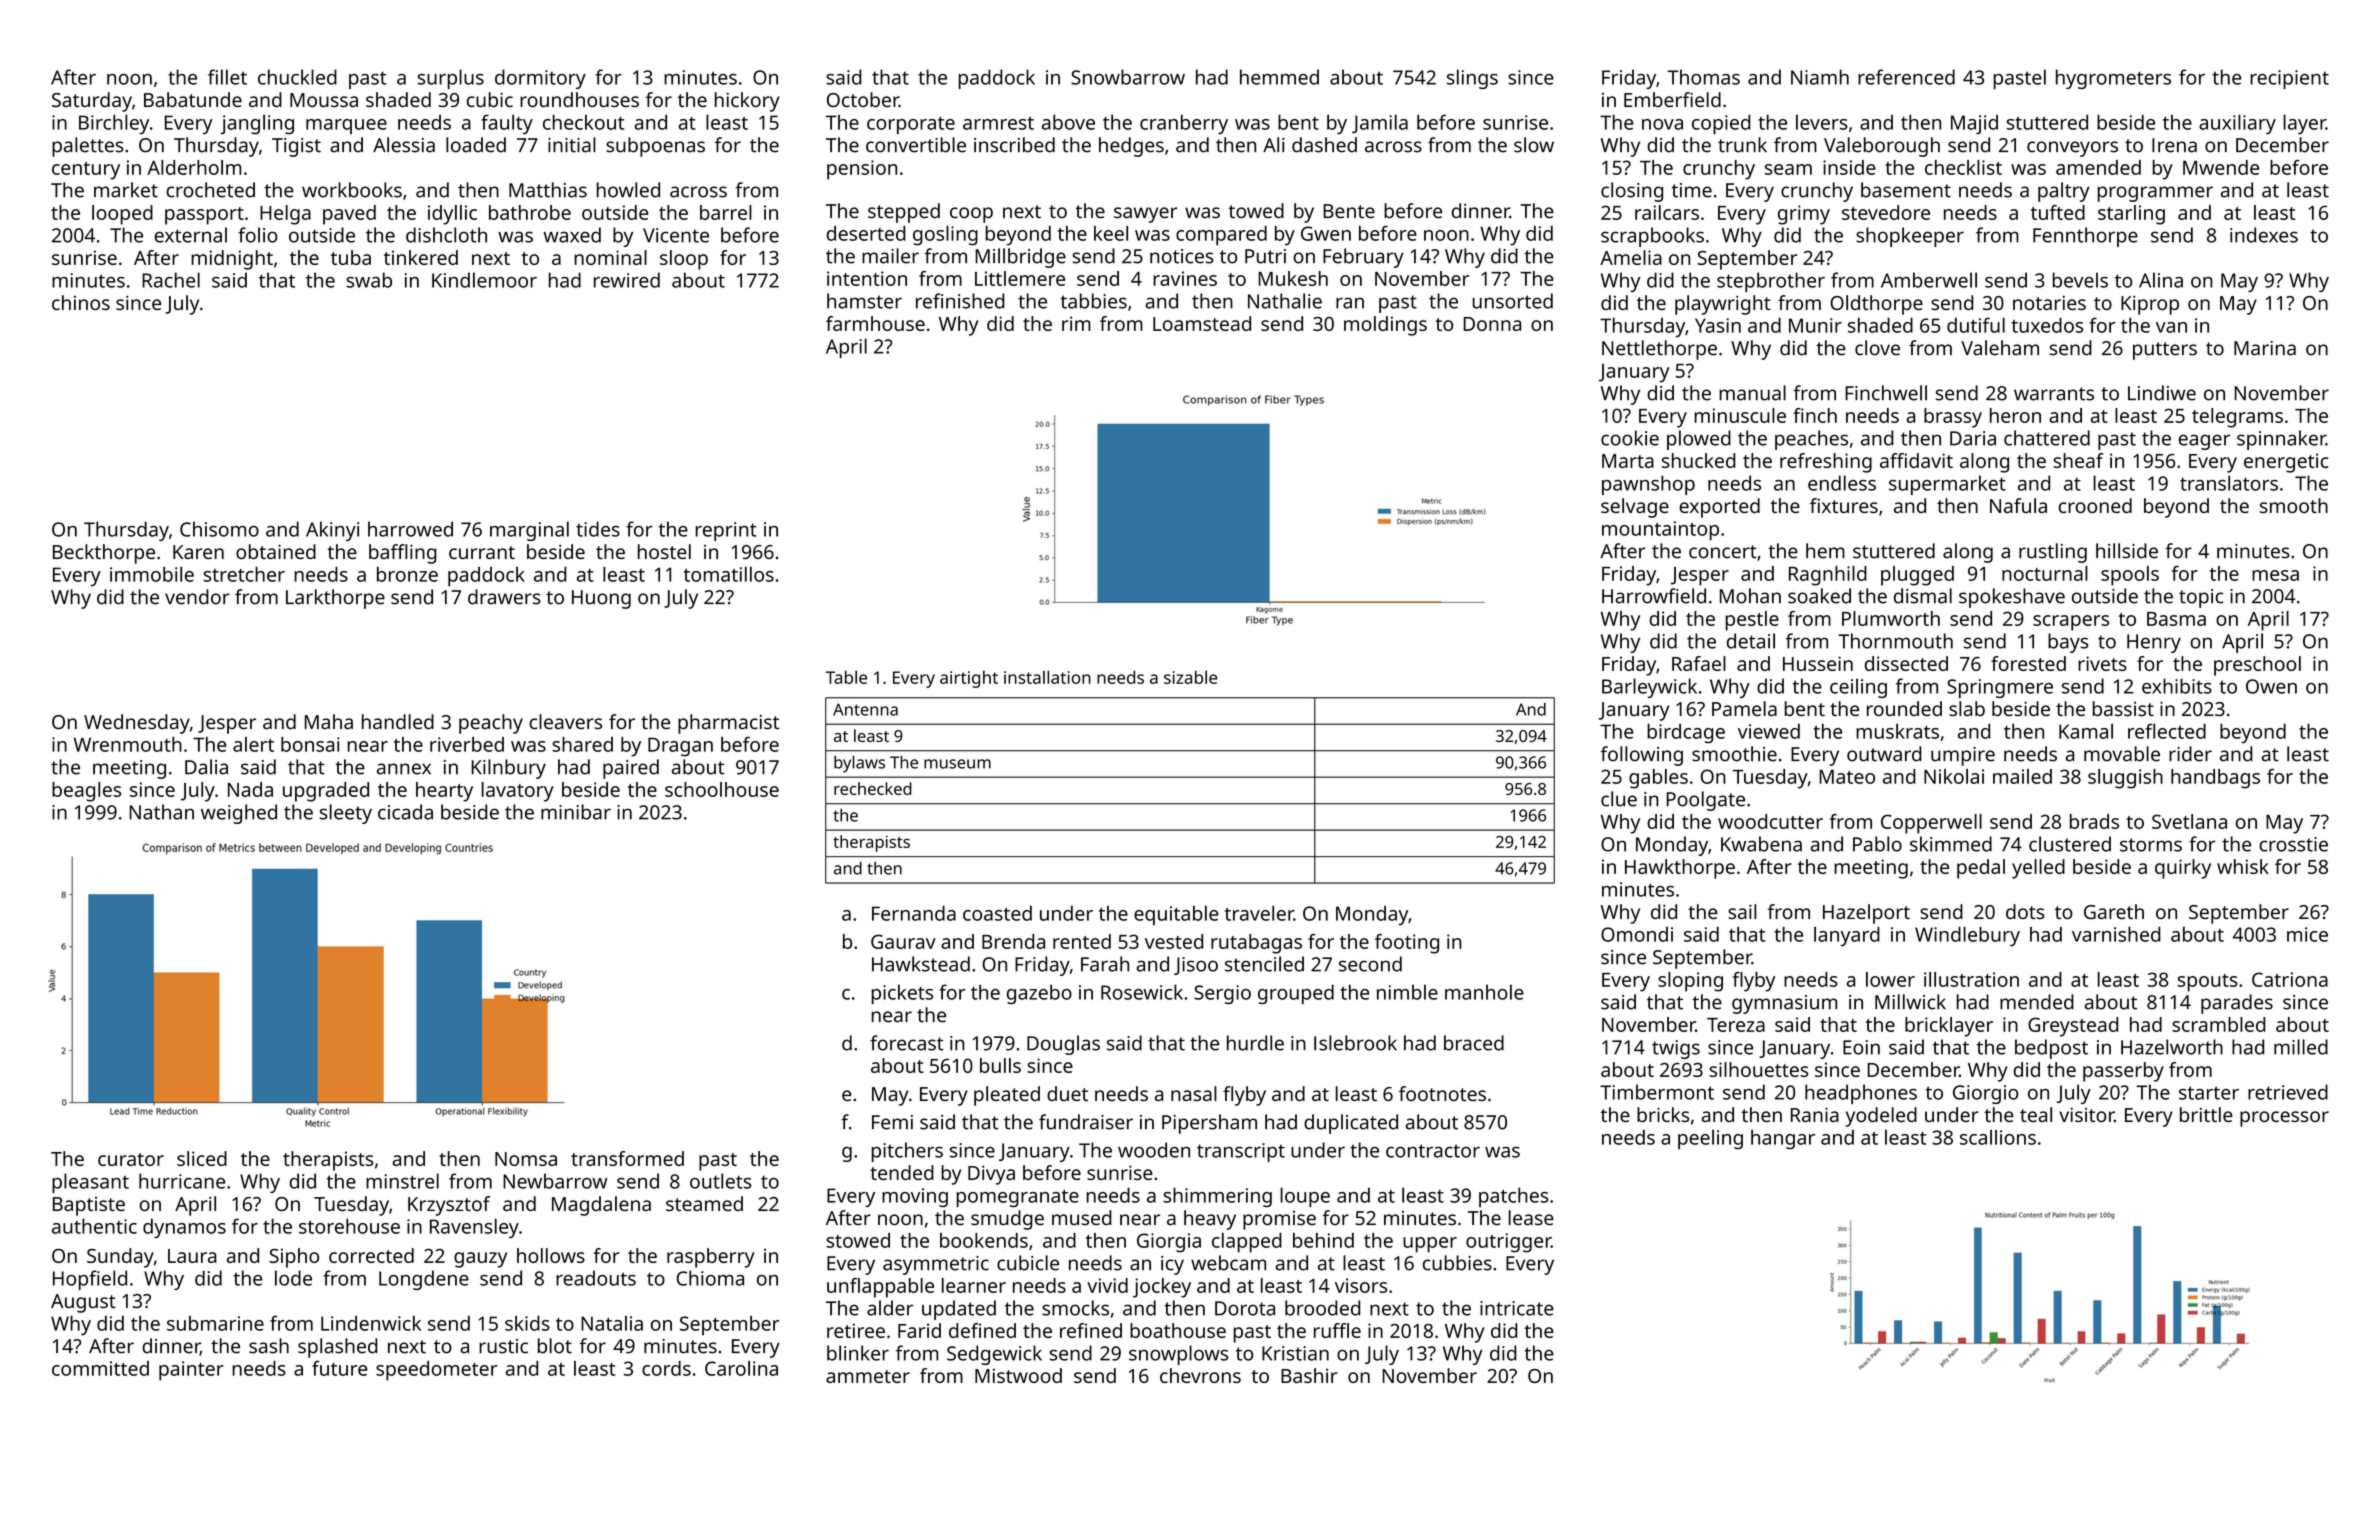  I want to click on painter, so click(191, 1371).
